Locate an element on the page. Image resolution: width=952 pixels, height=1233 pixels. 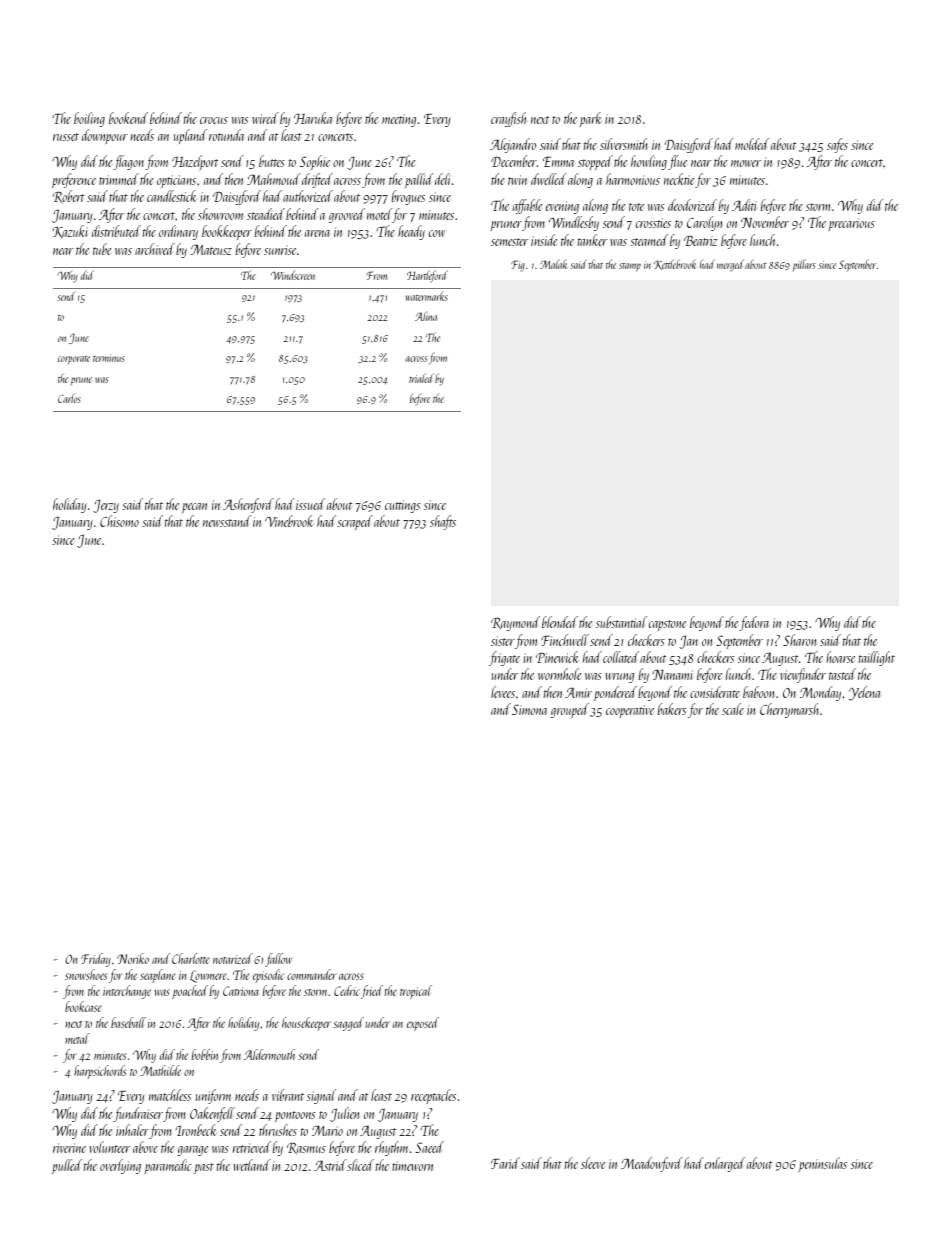
fedora is located at coordinates (754, 623).
